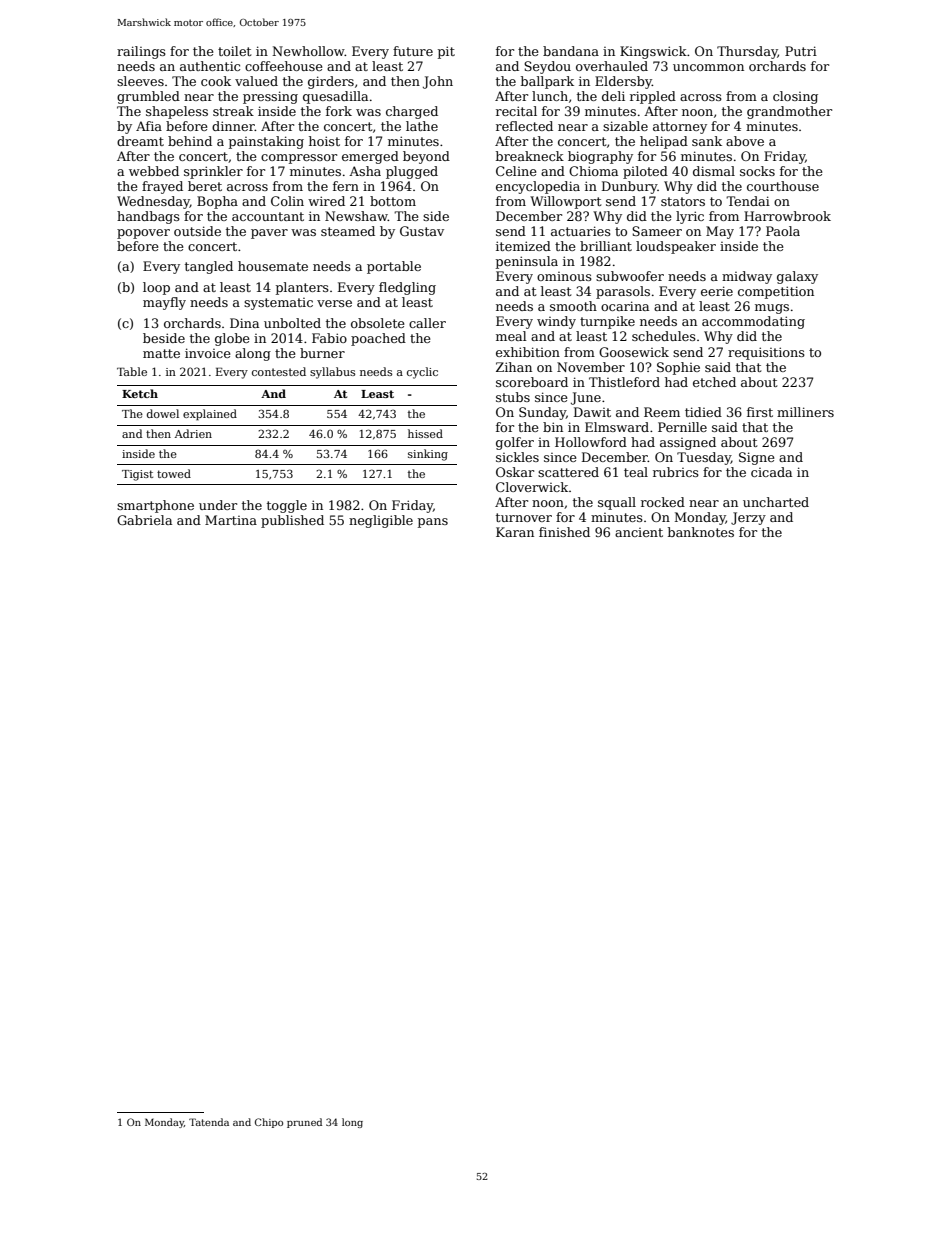 The height and width of the screenshot is (1233, 952). What do you see at coordinates (302, 288) in the screenshot?
I see `planters` at bounding box center [302, 288].
